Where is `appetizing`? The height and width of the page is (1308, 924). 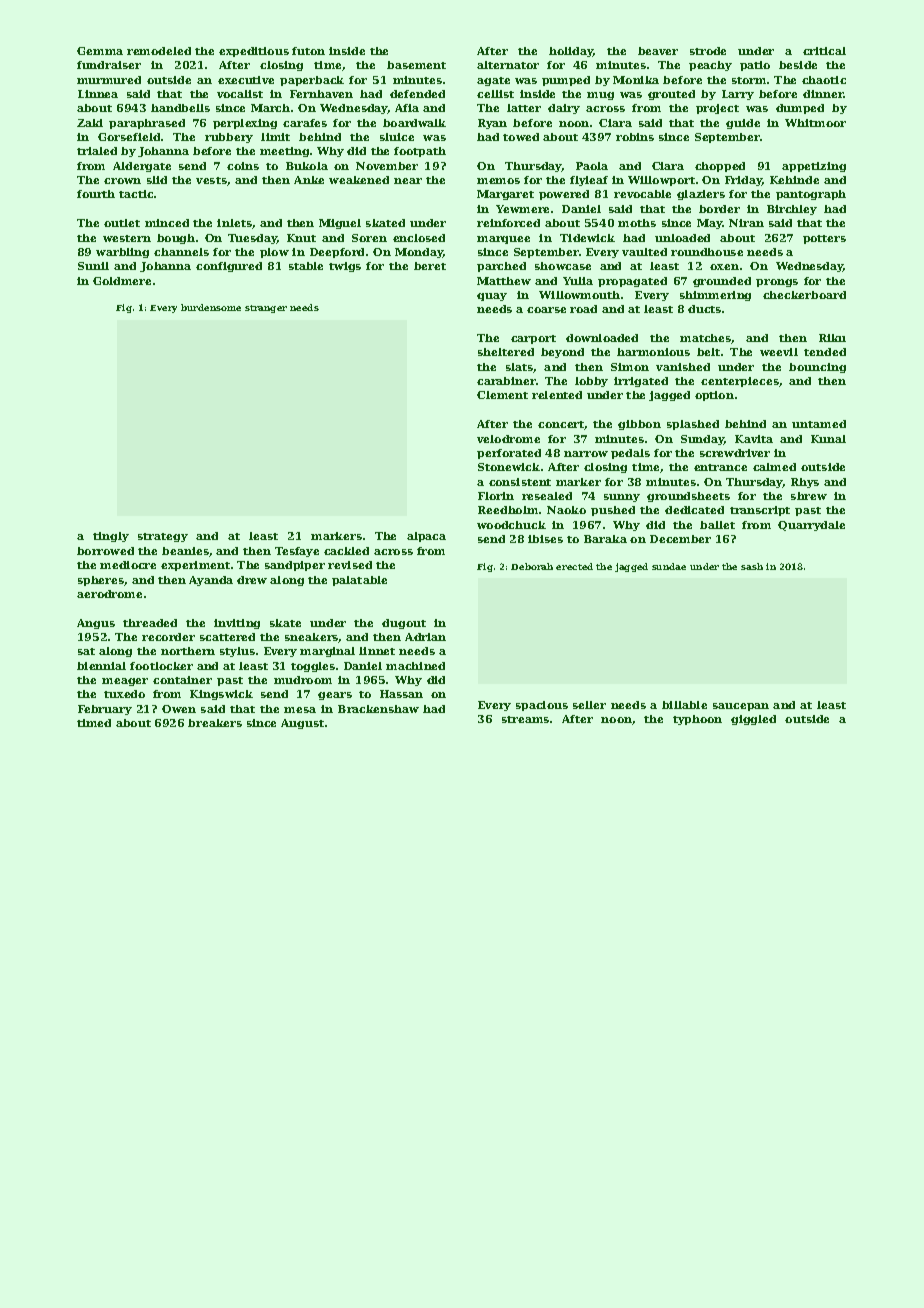 appetizing is located at coordinates (814, 167).
